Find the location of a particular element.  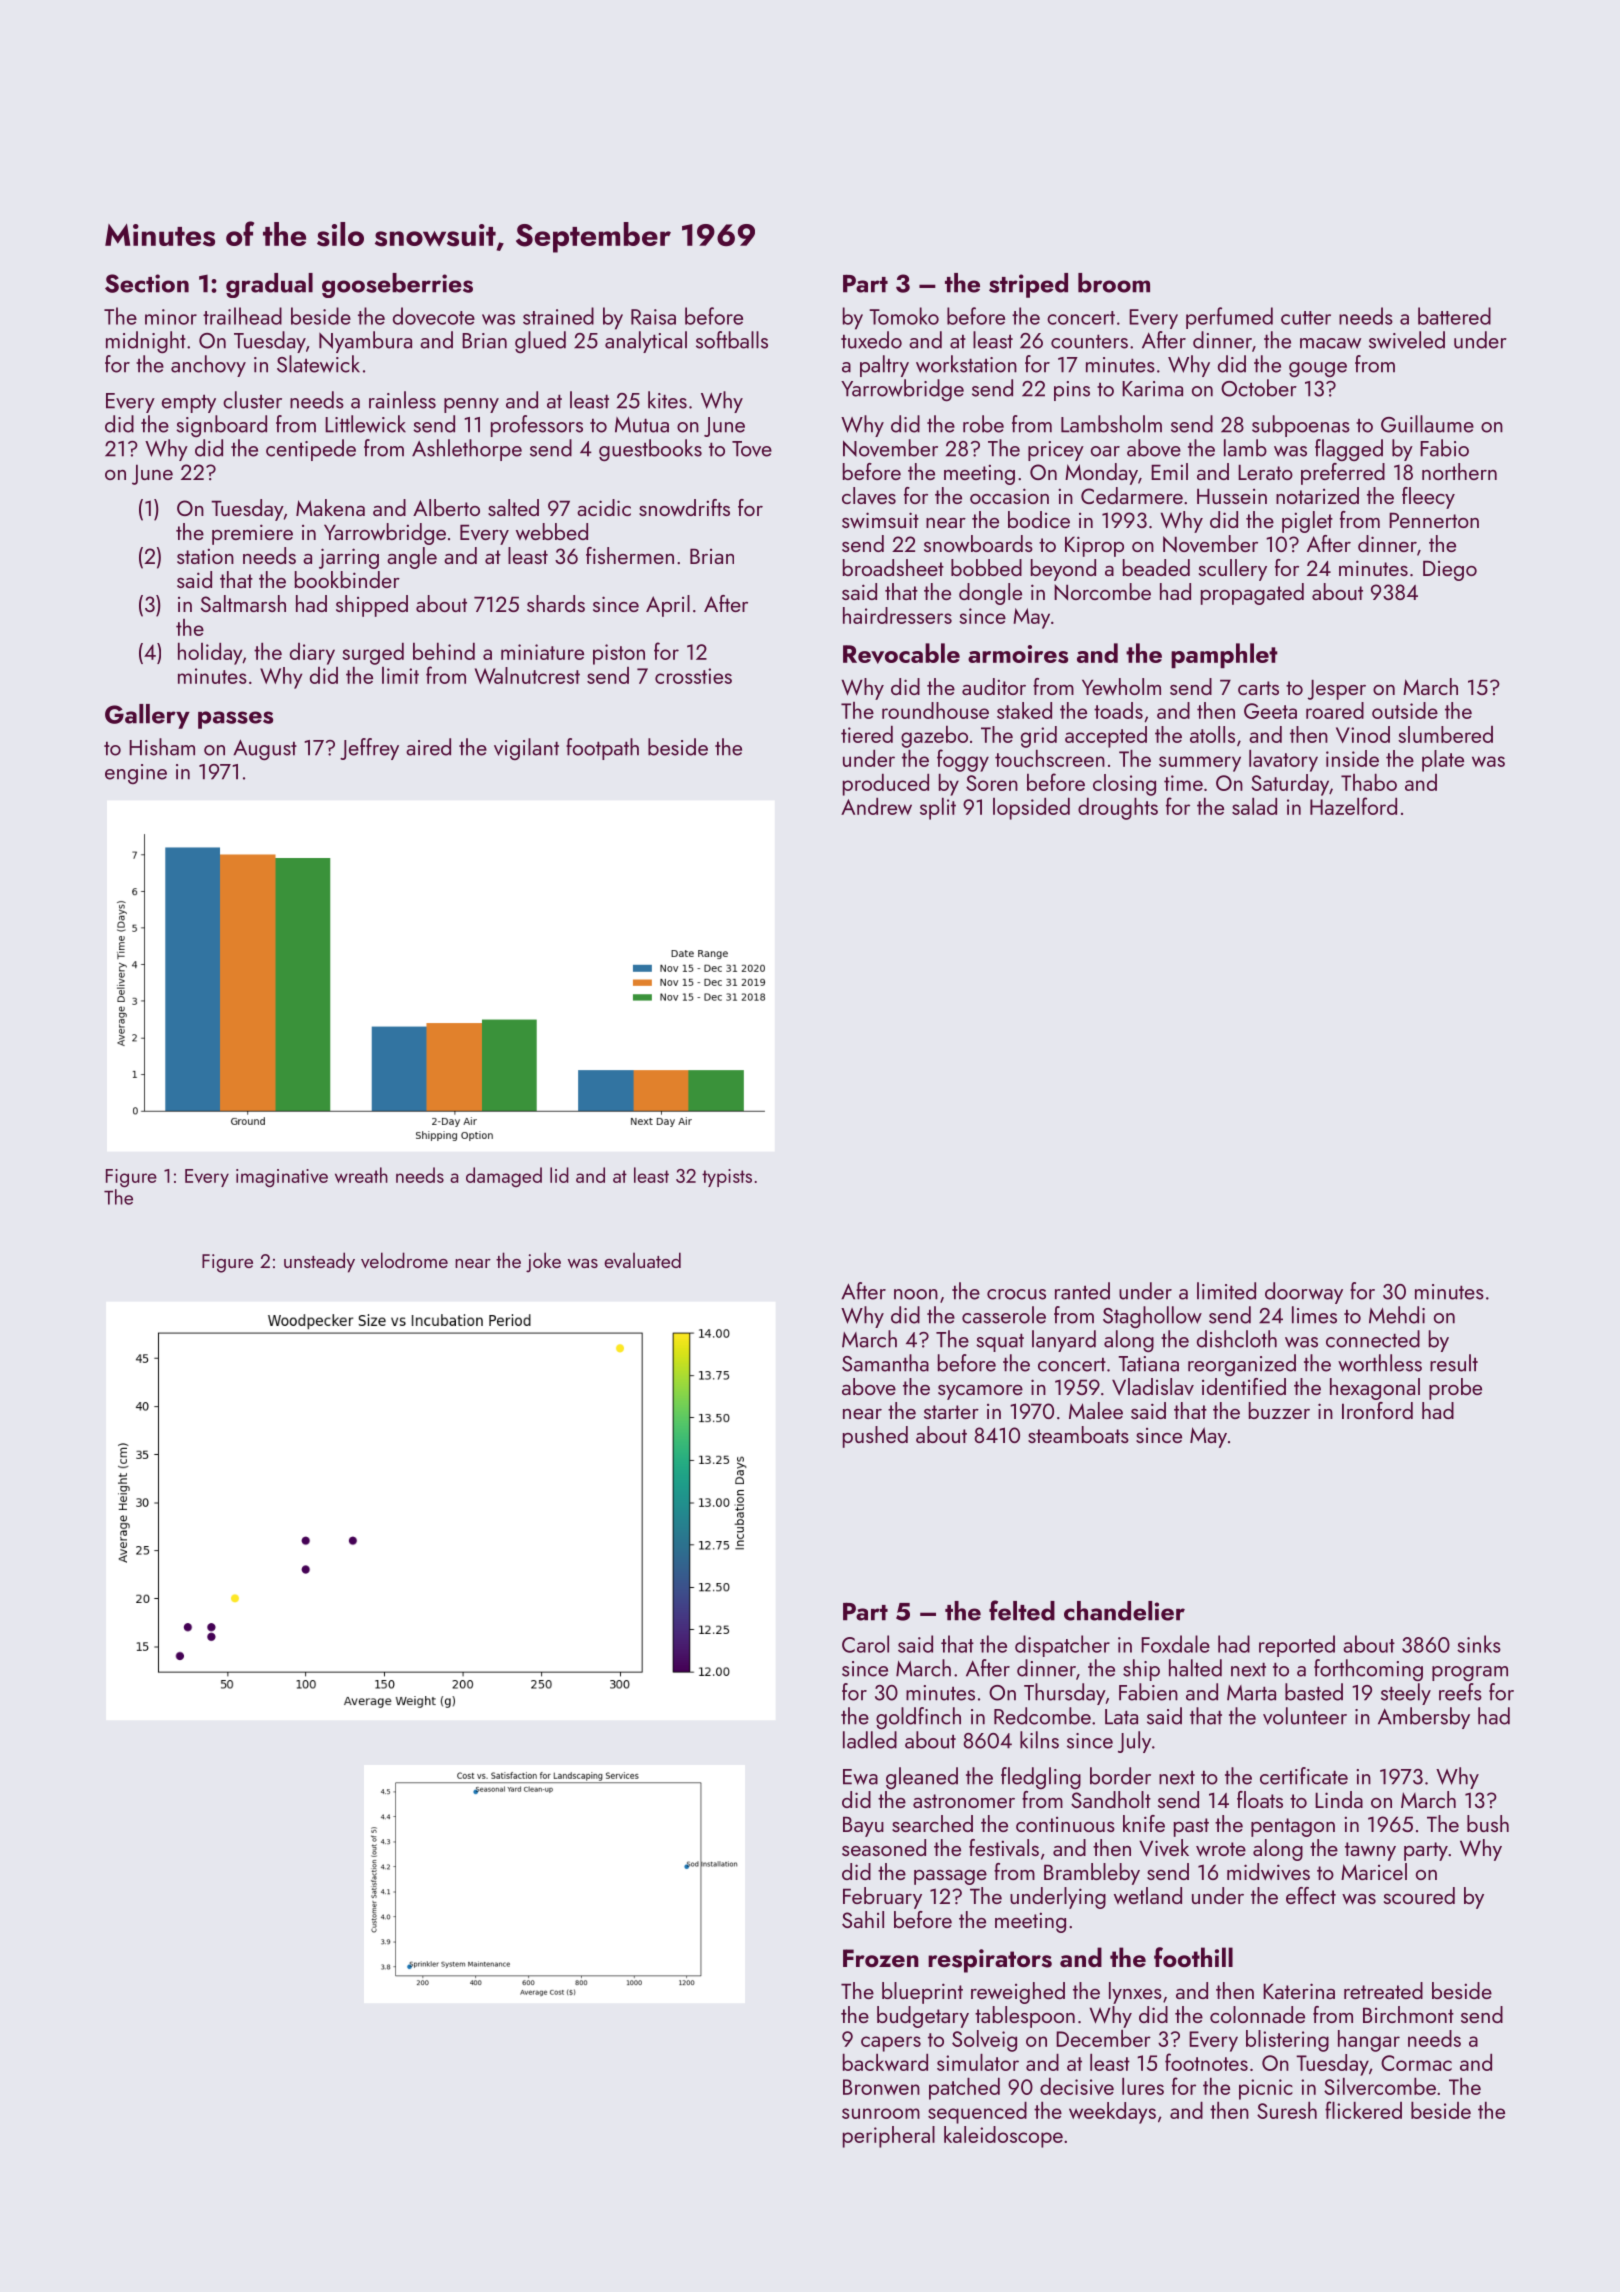

Samantha is located at coordinates (885, 1363).
